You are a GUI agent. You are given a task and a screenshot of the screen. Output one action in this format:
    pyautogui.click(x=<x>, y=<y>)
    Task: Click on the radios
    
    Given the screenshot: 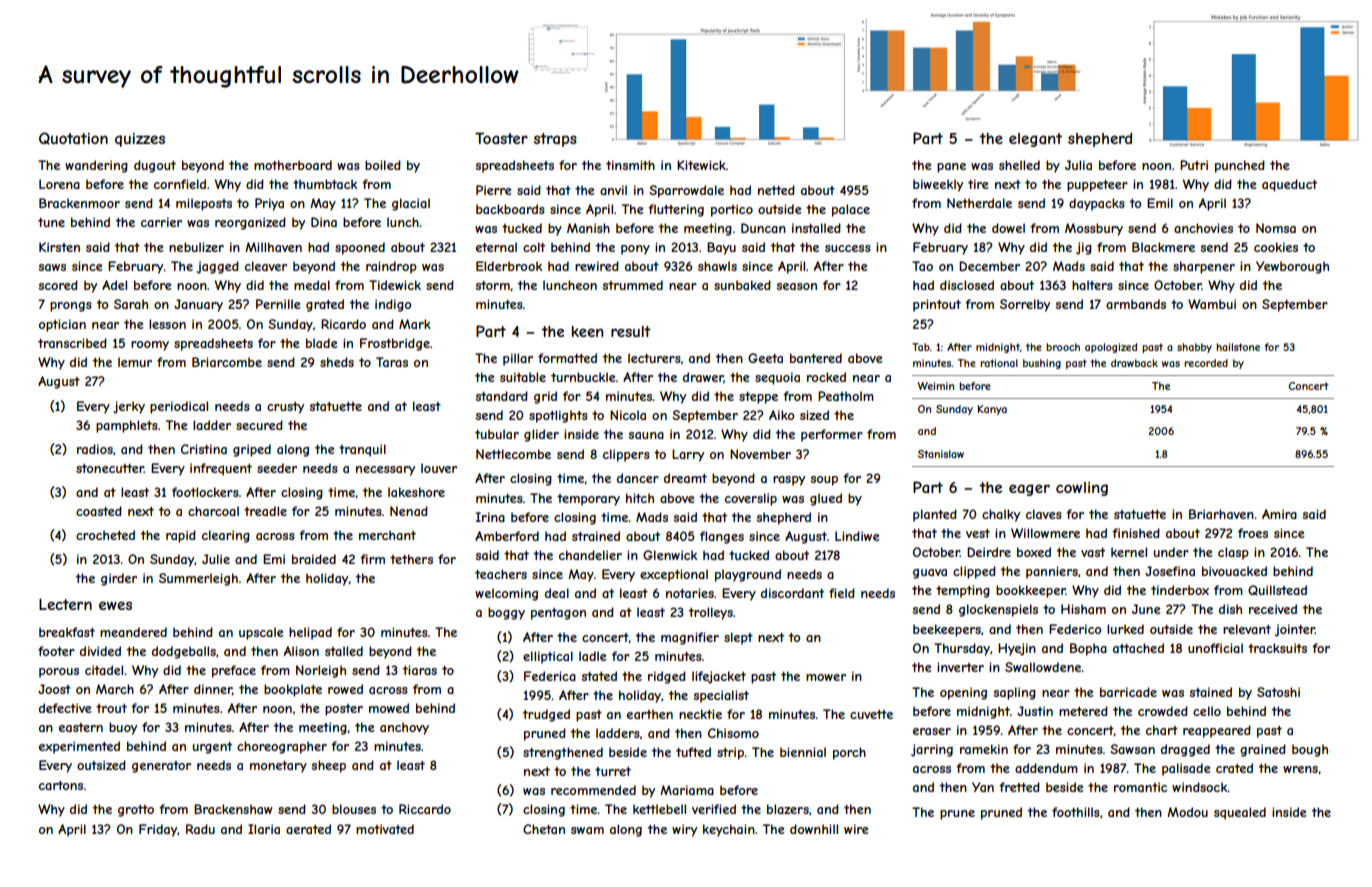 What is the action you would take?
    pyautogui.click(x=95, y=449)
